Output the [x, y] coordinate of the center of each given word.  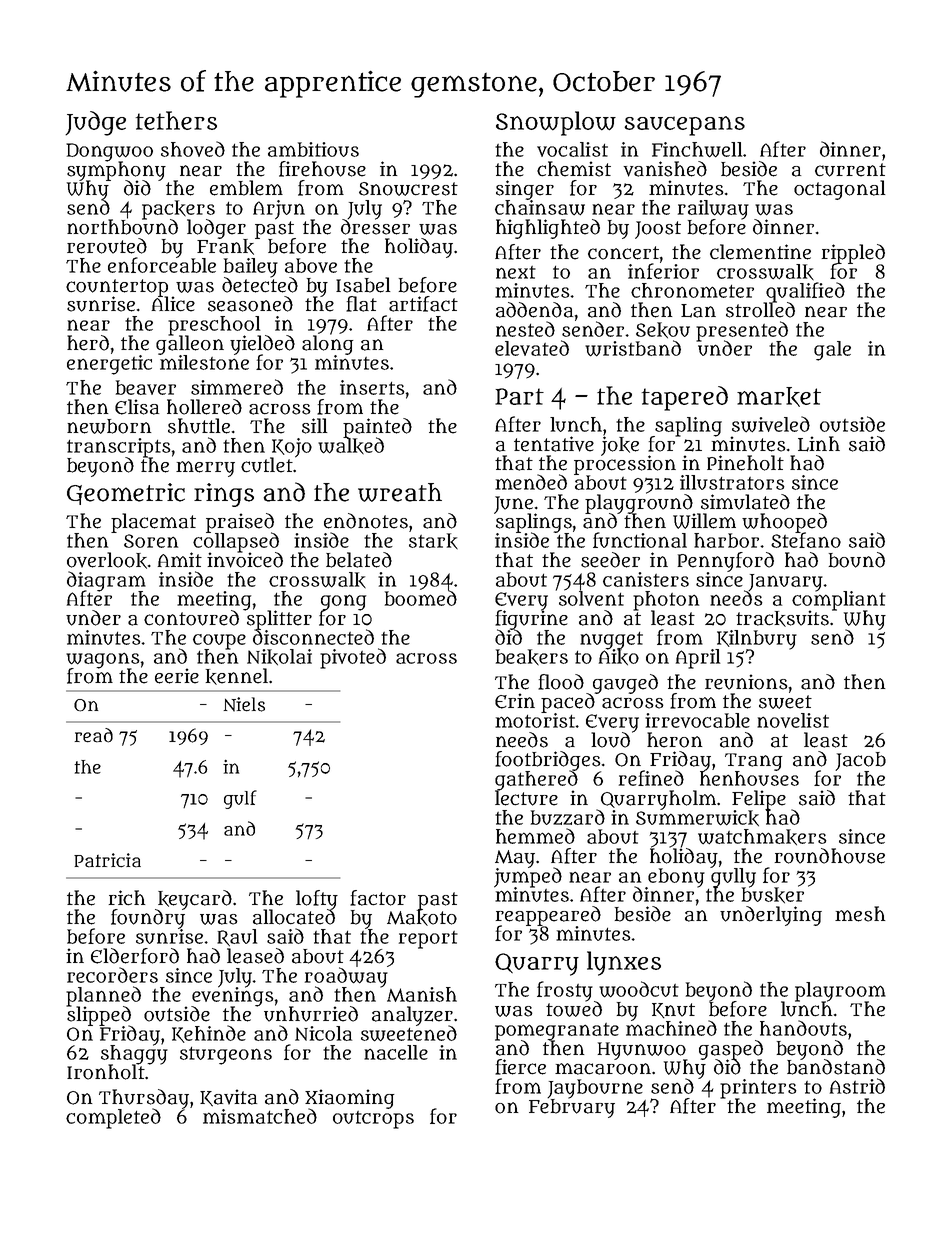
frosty [565, 991]
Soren [151, 541]
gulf [240, 799]
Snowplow [556, 123]
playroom [840, 992]
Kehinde [209, 1034]
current [850, 170]
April [698, 659]
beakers [532, 657]
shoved [193, 149]
